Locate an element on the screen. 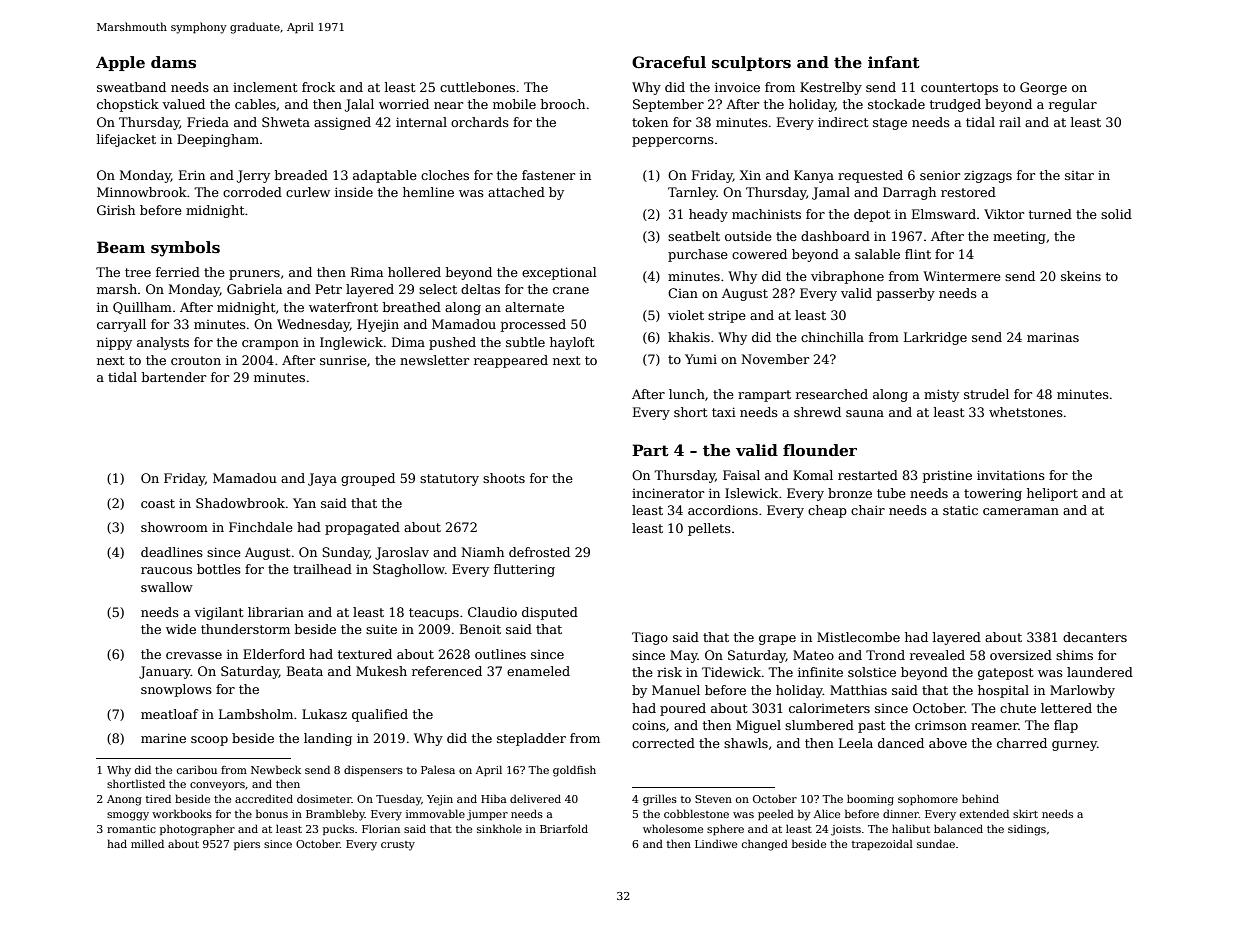 The width and height of the screenshot is (1233, 952). Sunday is located at coordinates (346, 553).
